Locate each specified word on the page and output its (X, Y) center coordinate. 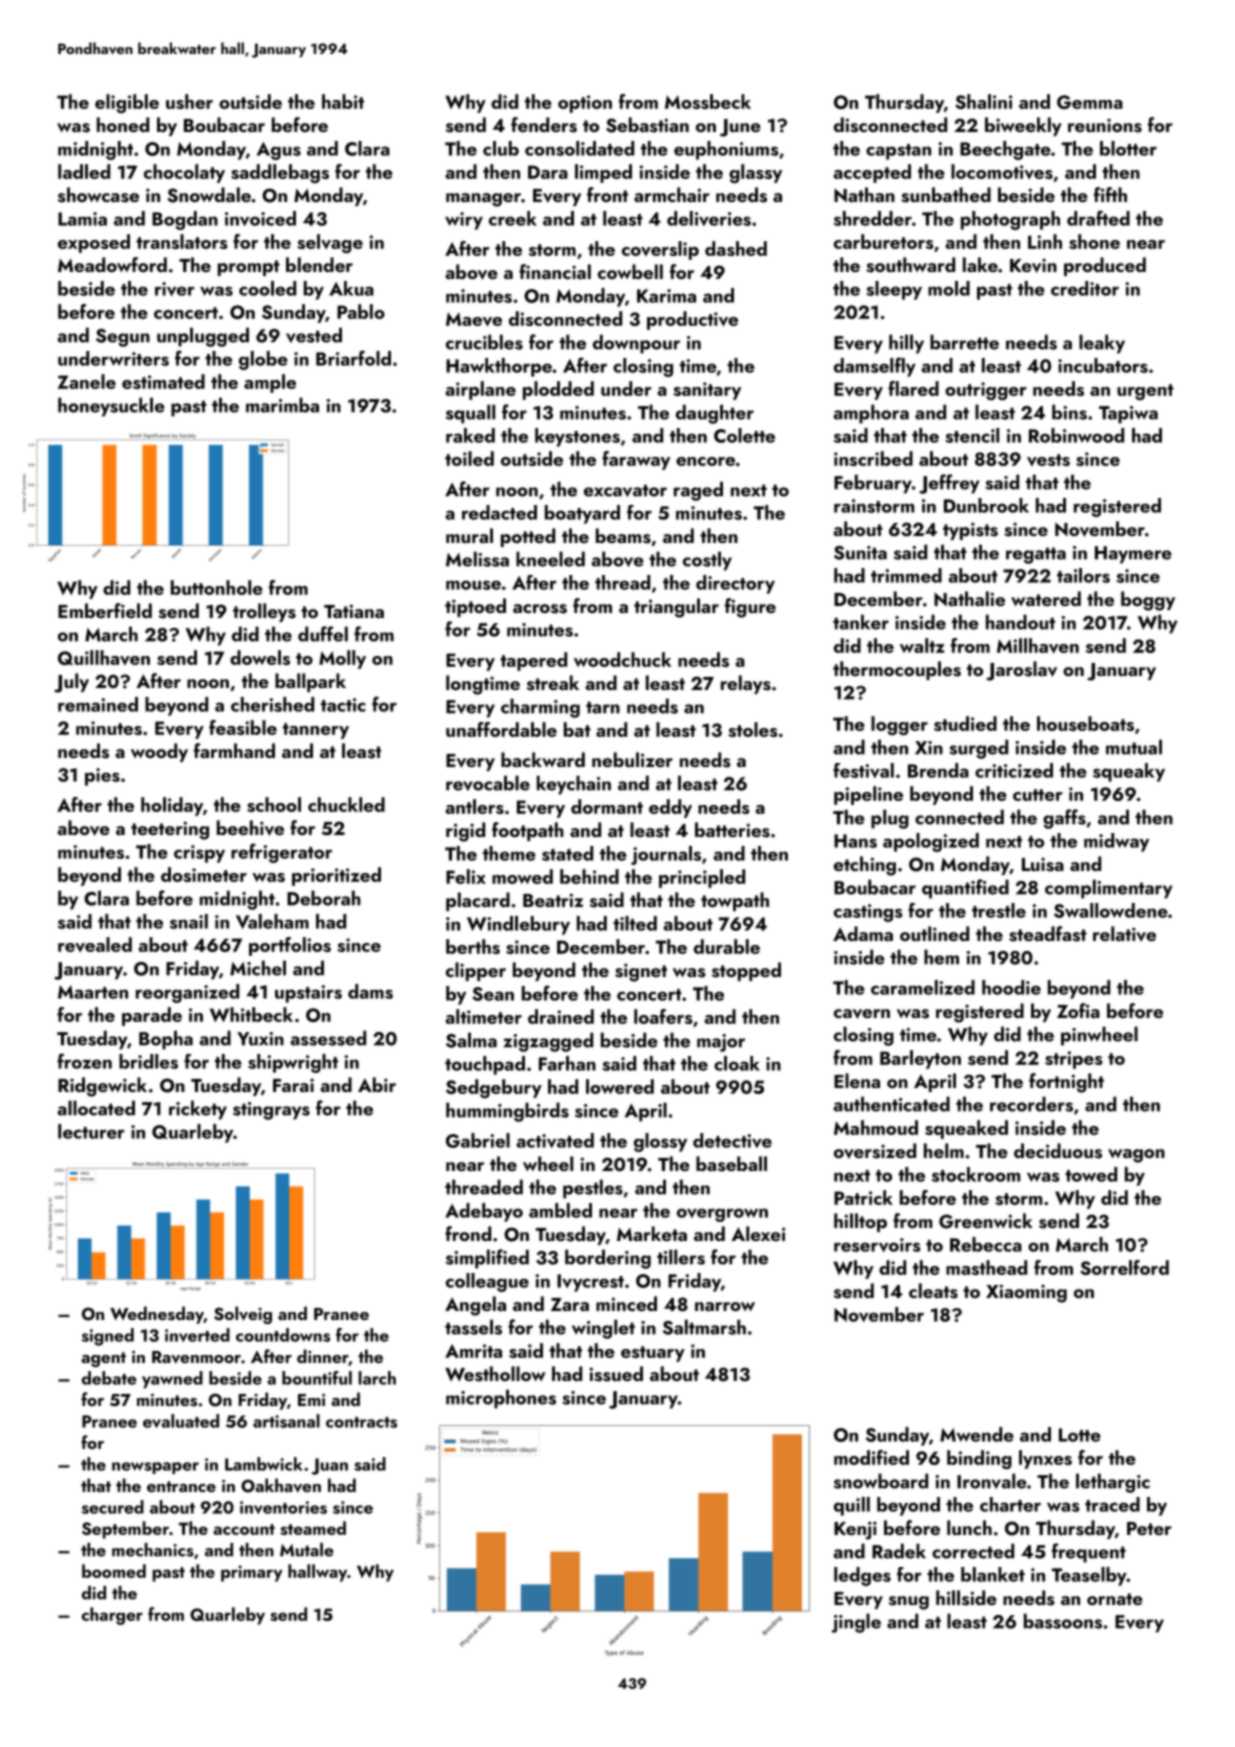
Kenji (855, 1530)
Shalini (983, 101)
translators (182, 241)
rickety (198, 1110)
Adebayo (484, 1212)
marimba (282, 405)
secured (113, 1507)
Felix (466, 876)
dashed (736, 248)
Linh (1045, 241)
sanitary (707, 391)
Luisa (1043, 864)
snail (189, 921)
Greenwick (986, 1221)
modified (871, 1457)
